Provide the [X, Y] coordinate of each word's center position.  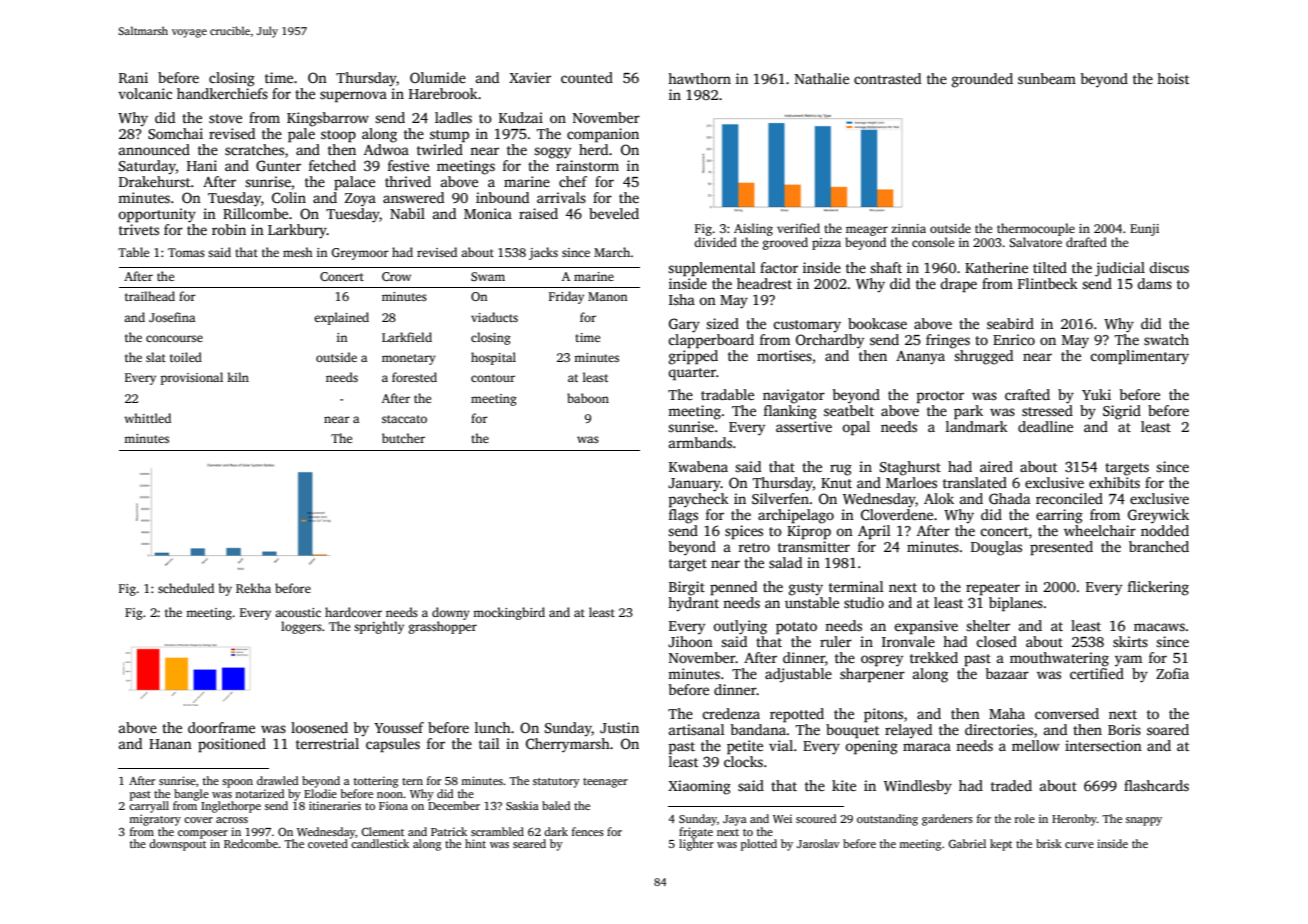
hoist [1173, 78]
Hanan [170, 744]
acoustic [298, 612]
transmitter [814, 546]
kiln [238, 377]
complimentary [1139, 357]
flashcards [1156, 785]
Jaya [735, 820]
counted [587, 77]
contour [493, 378]
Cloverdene [897, 514]
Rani [133, 77]
